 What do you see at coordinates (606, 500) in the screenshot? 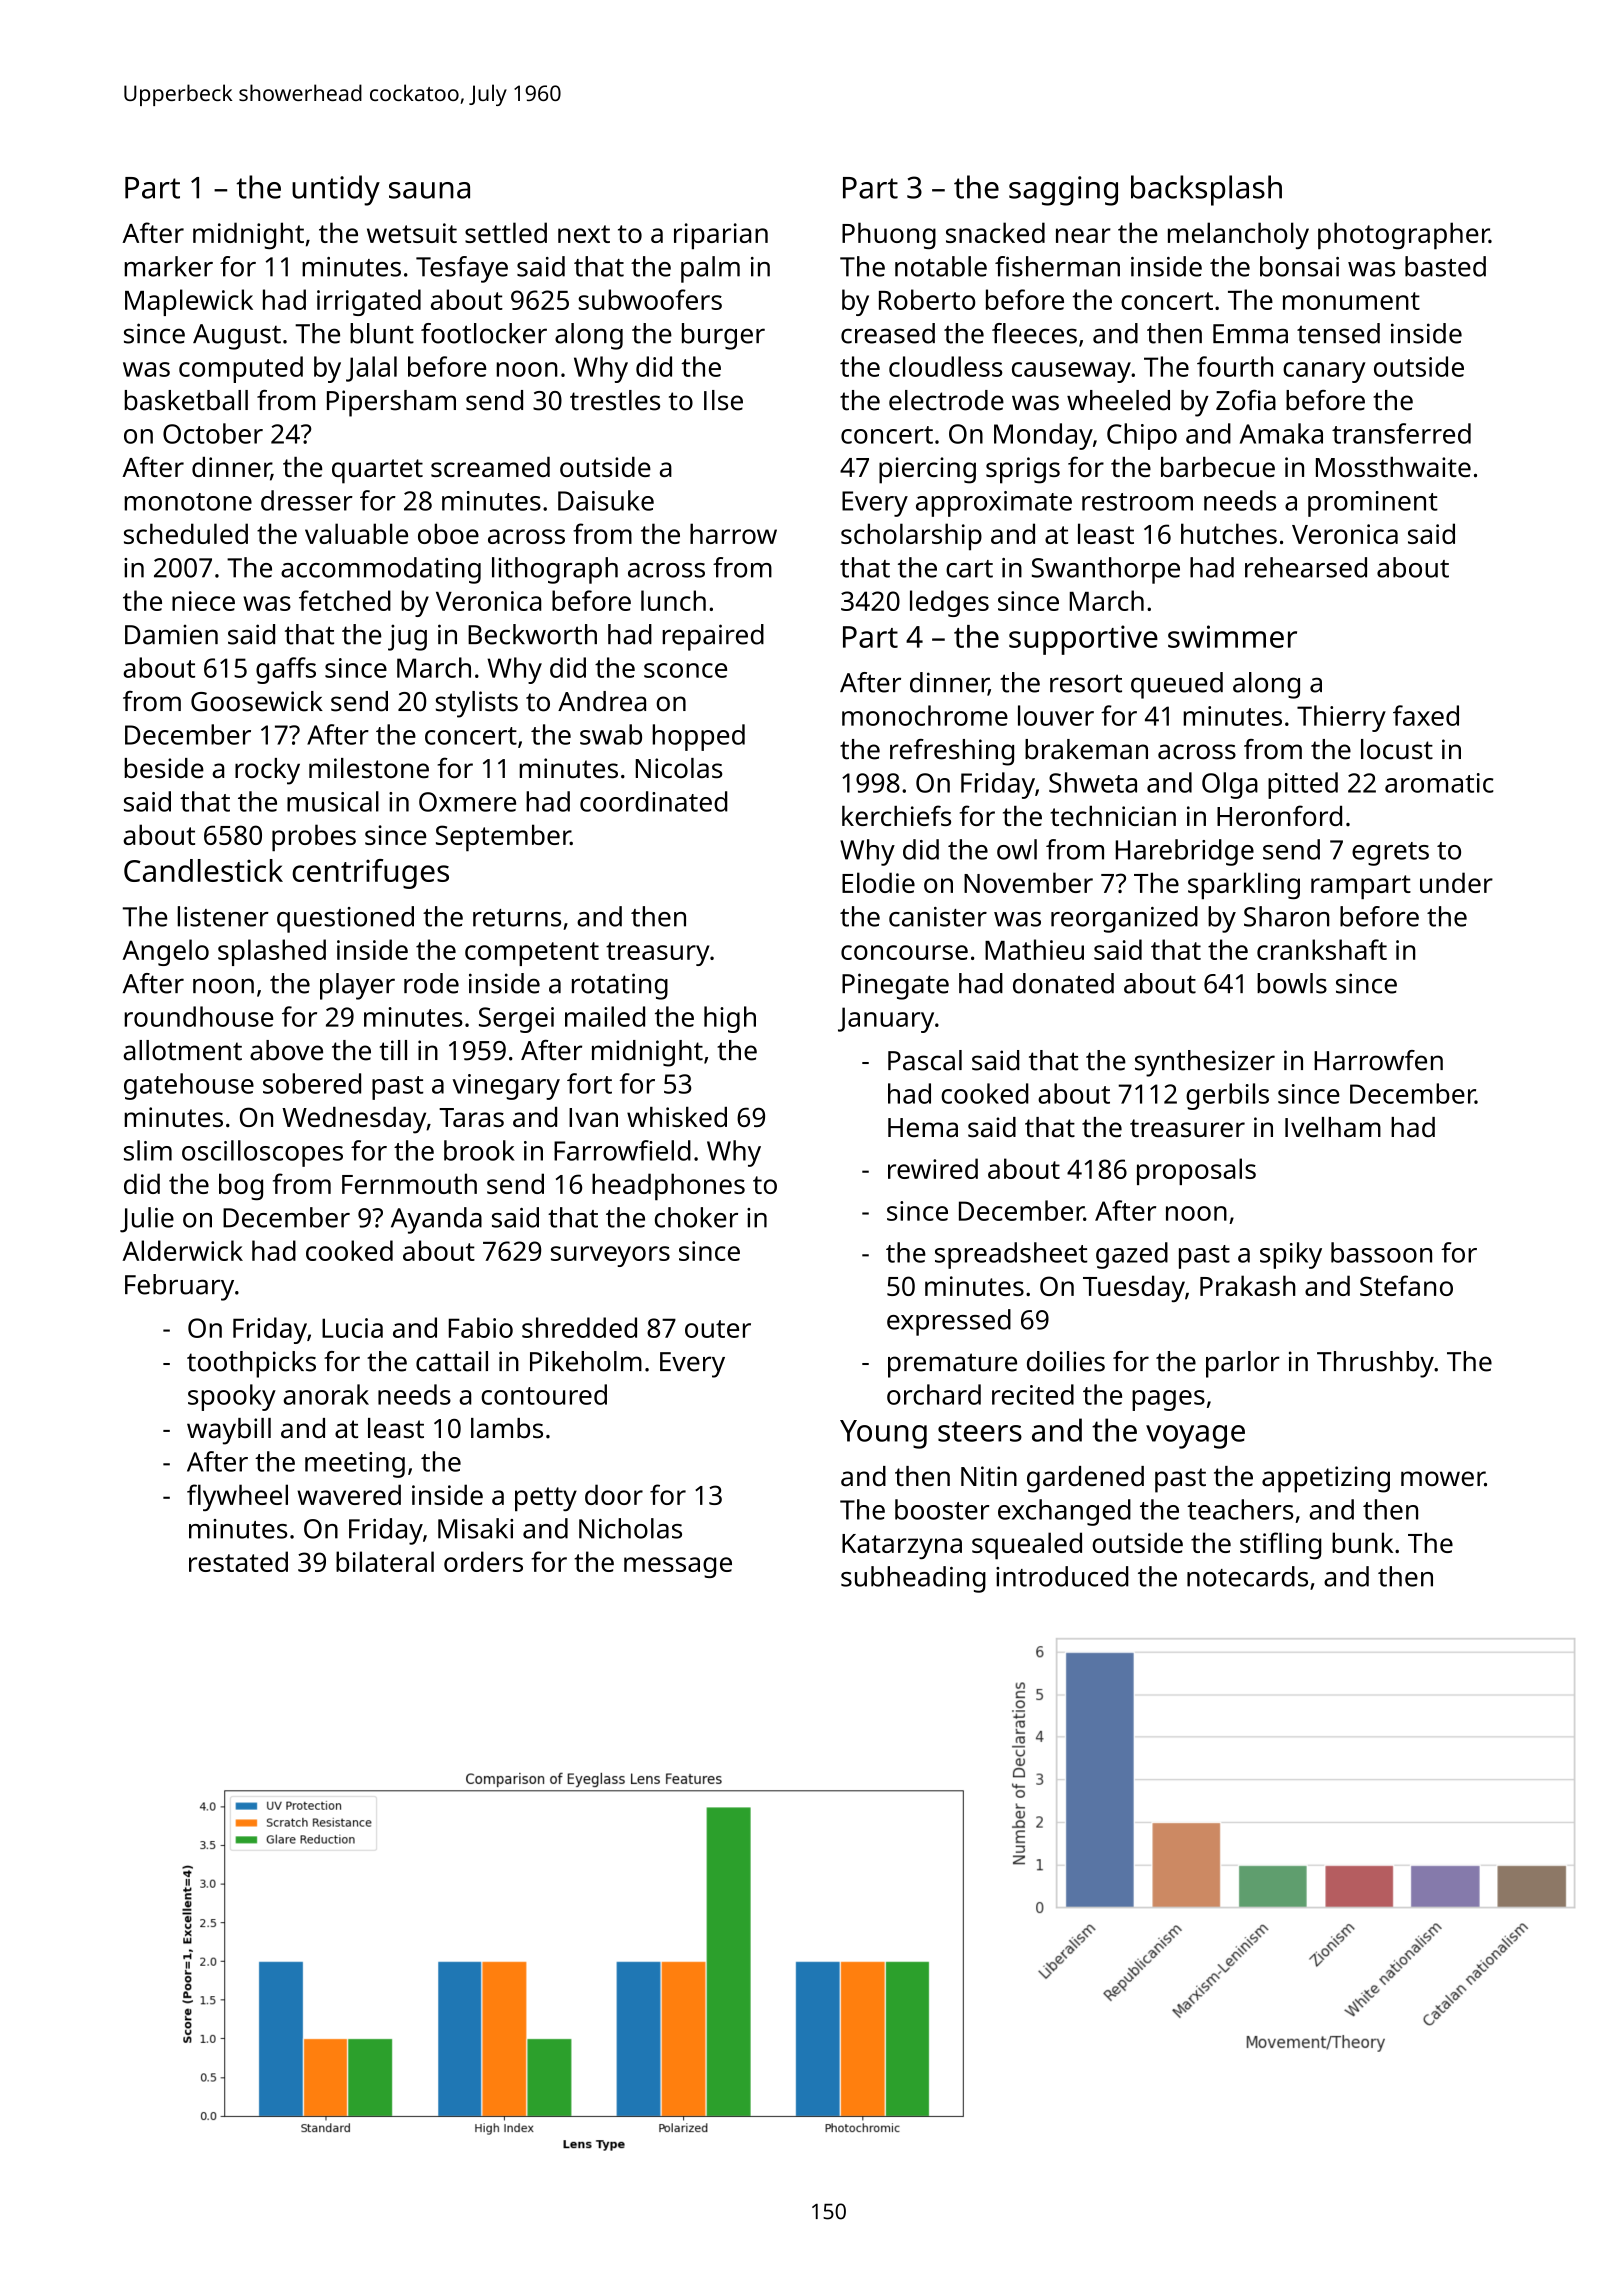
I see `Daisuke` at bounding box center [606, 500].
